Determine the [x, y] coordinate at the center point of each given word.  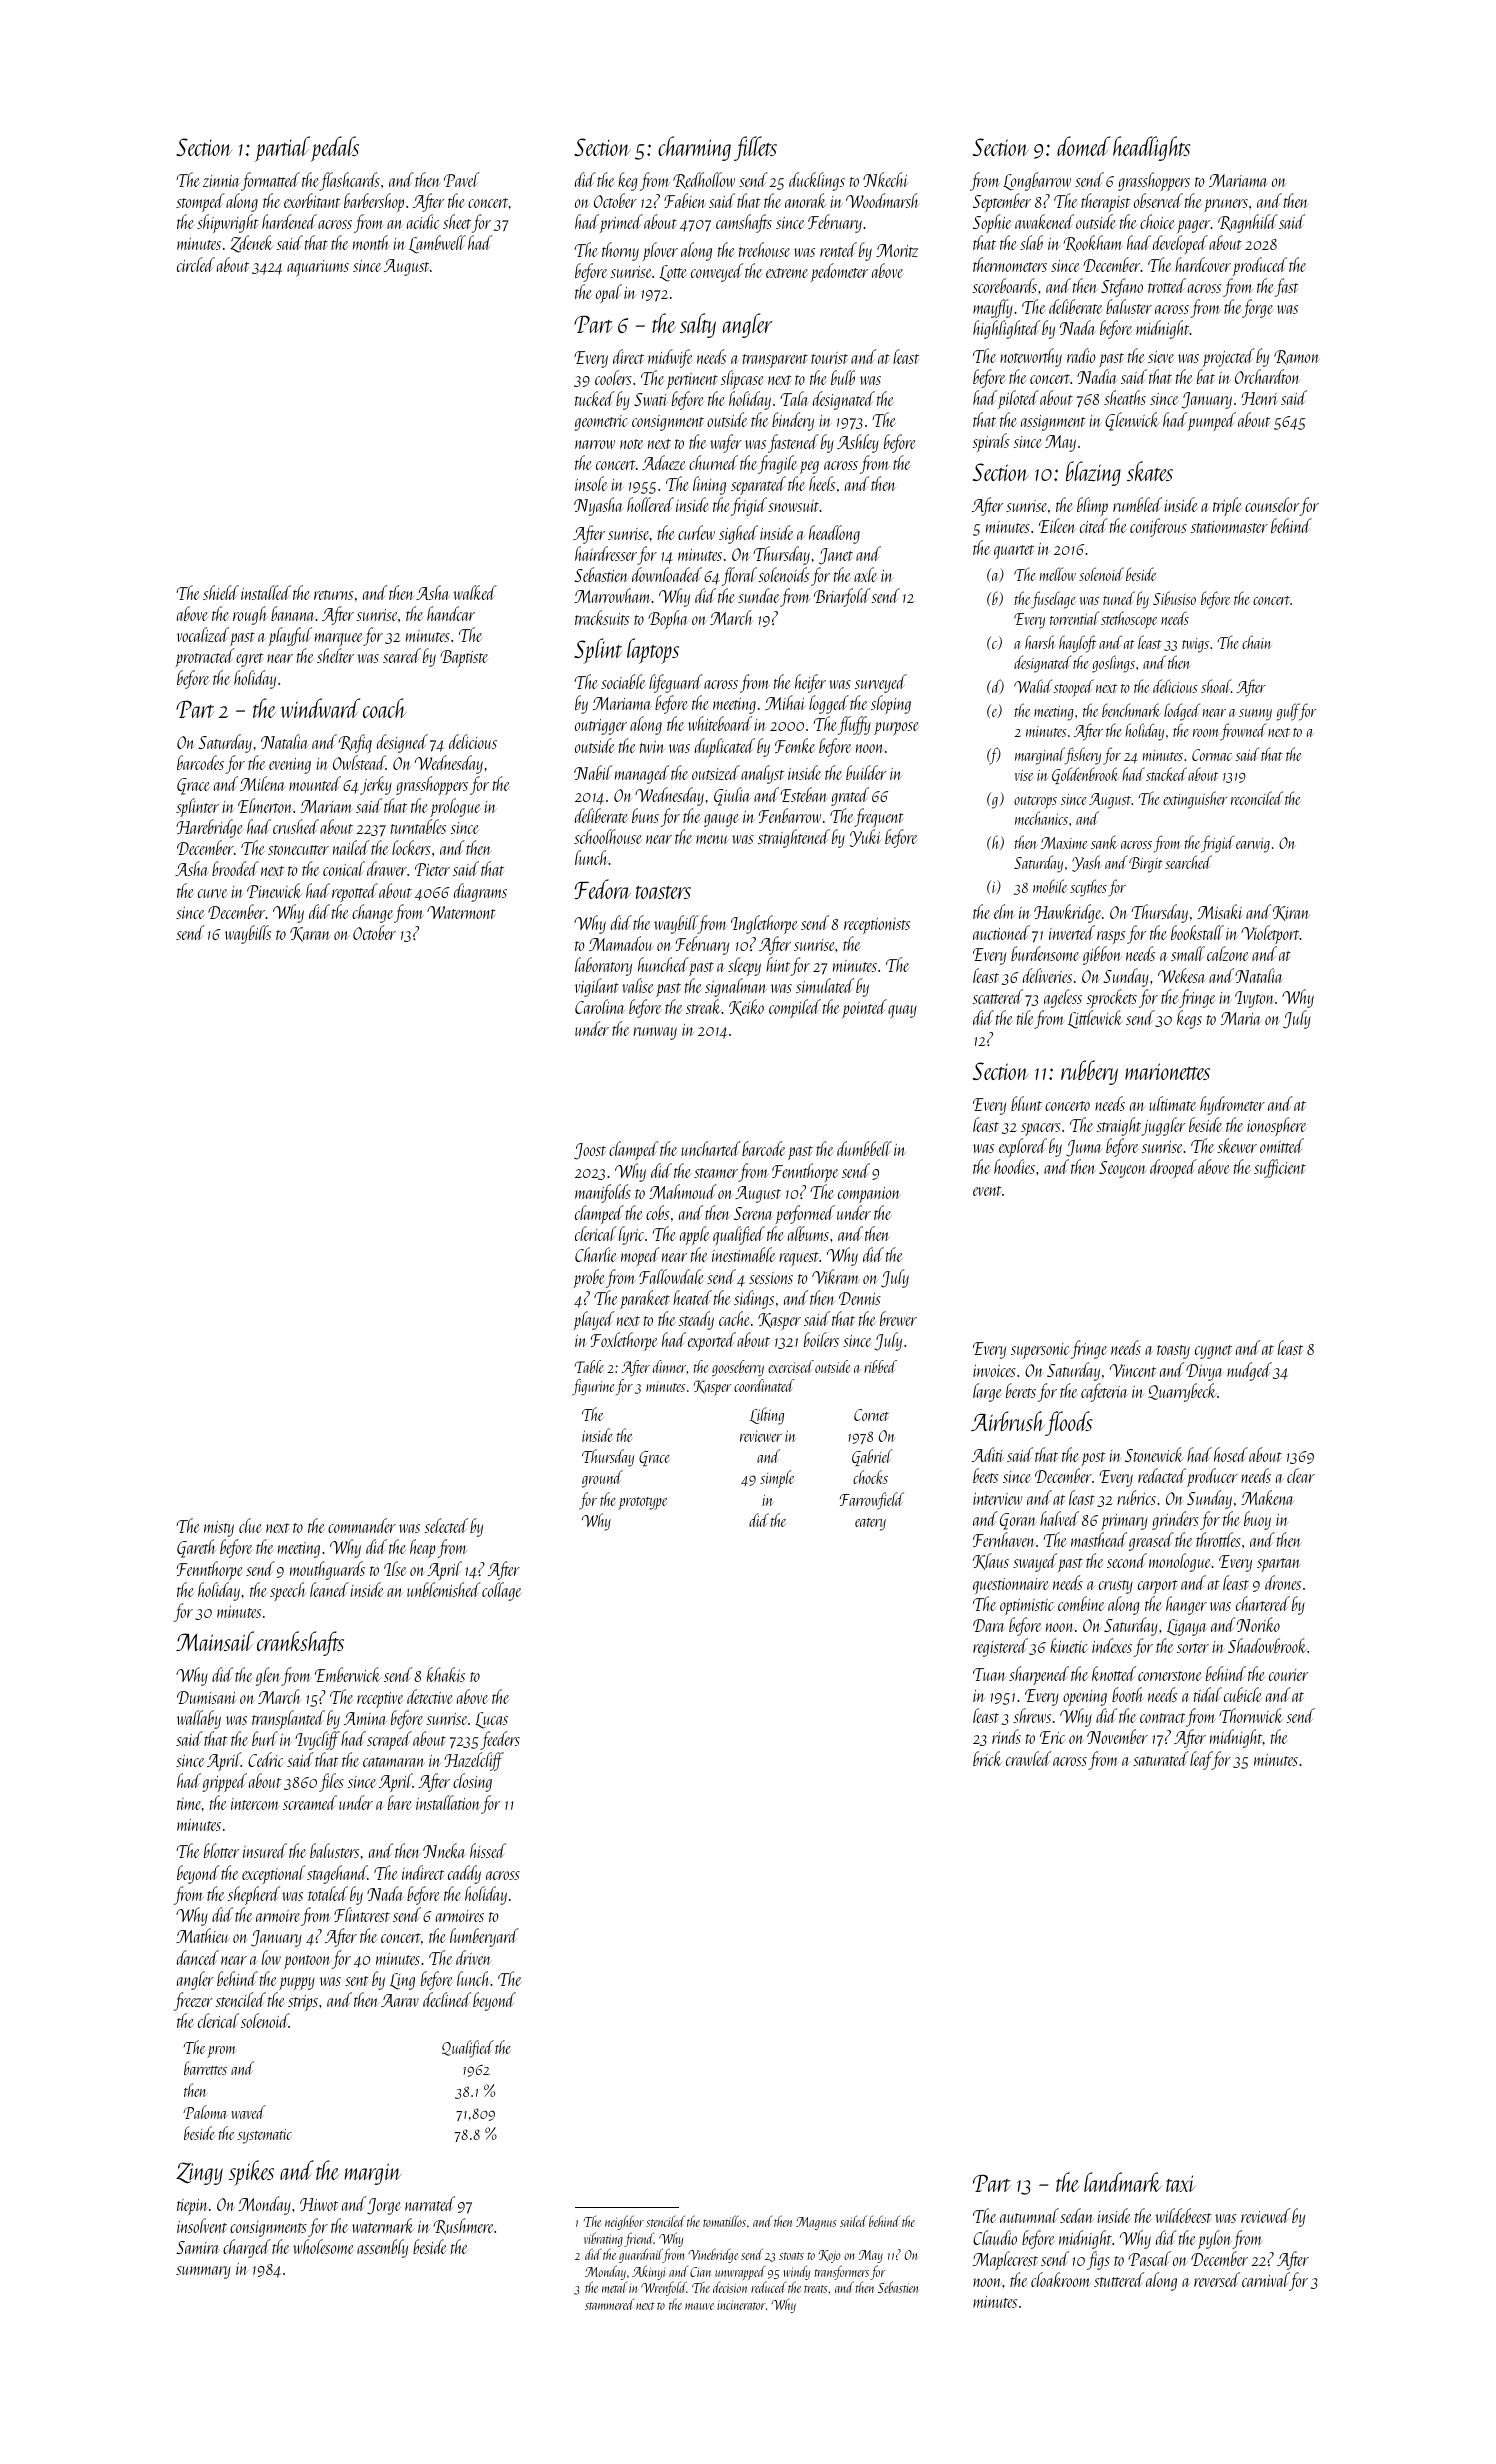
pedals [334, 149]
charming [694, 148]
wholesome [323, 2246]
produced [1260, 266]
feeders [500, 1740]
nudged [1249, 1371]
